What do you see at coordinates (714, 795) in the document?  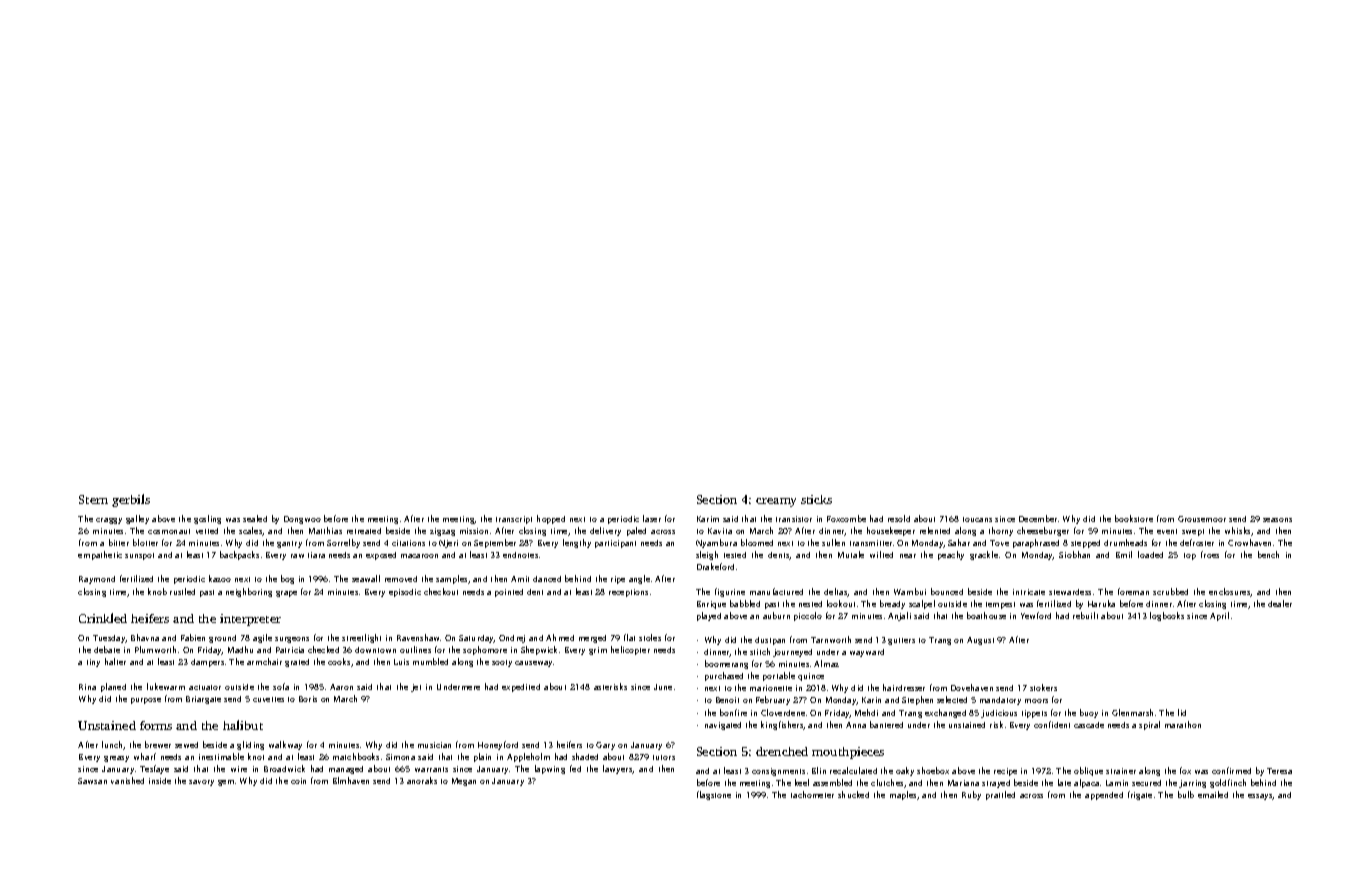 I see `flagstone` at bounding box center [714, 795].
